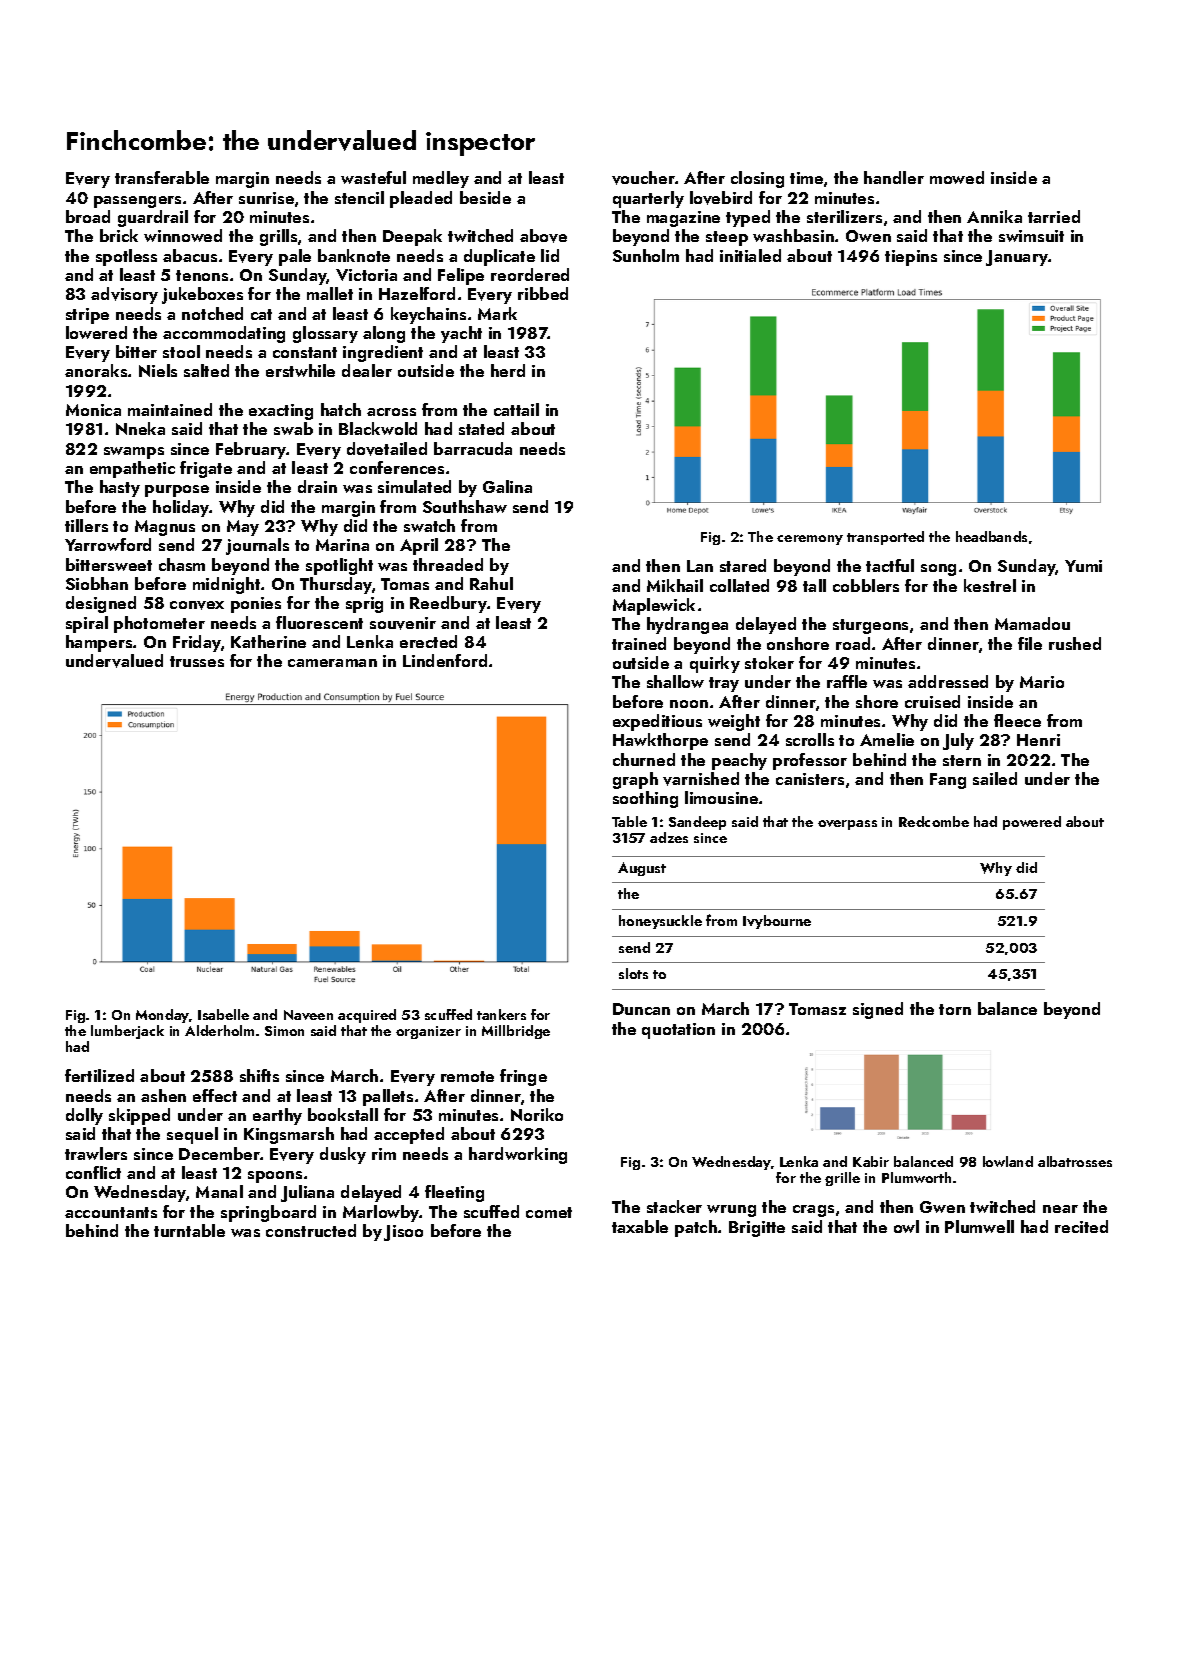  Describe the element at coordinates (911, 258) in the document. I see `tiepins` at that location.
